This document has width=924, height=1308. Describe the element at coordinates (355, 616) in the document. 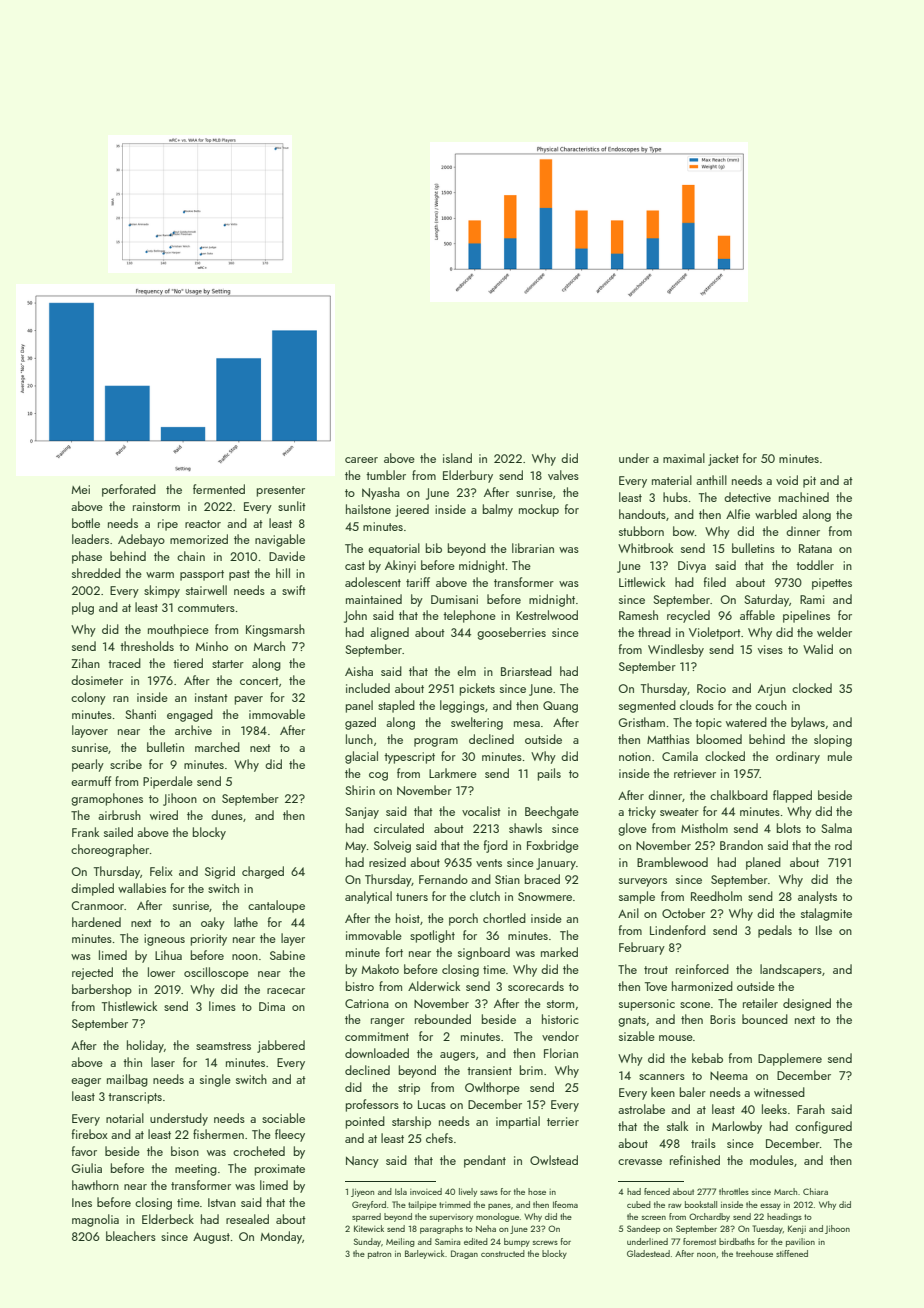

I see `John` at that location.
